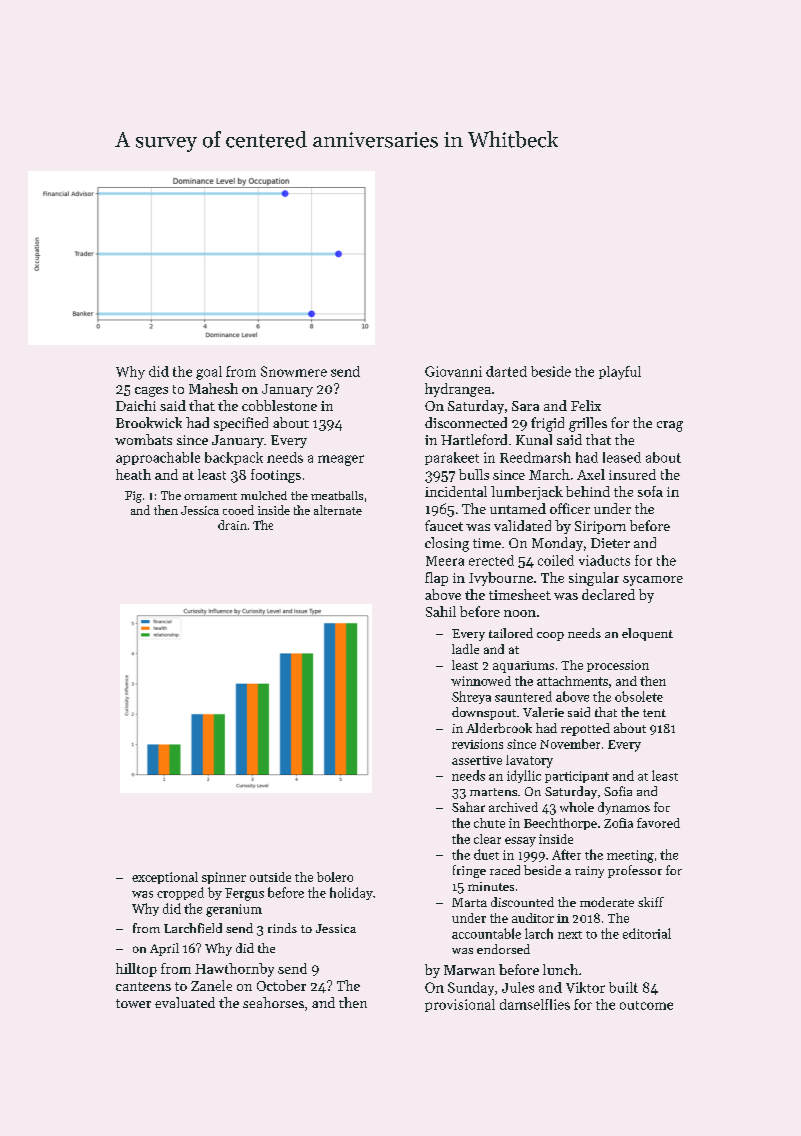  Describe the element at coordinates (136, 970) in the screenshot. I see `hilltop` at that location.
